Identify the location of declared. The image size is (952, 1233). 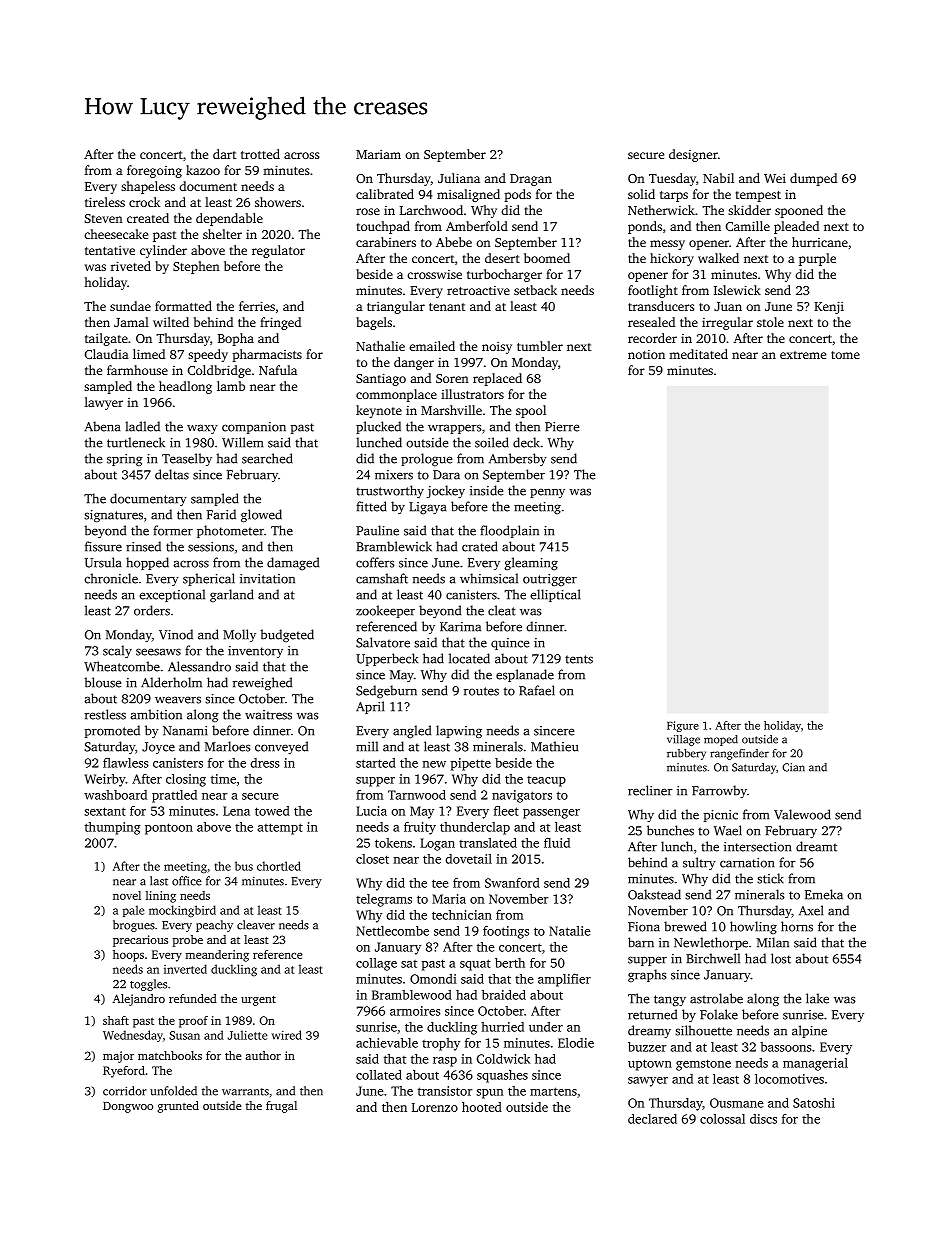
(652, 1119).
